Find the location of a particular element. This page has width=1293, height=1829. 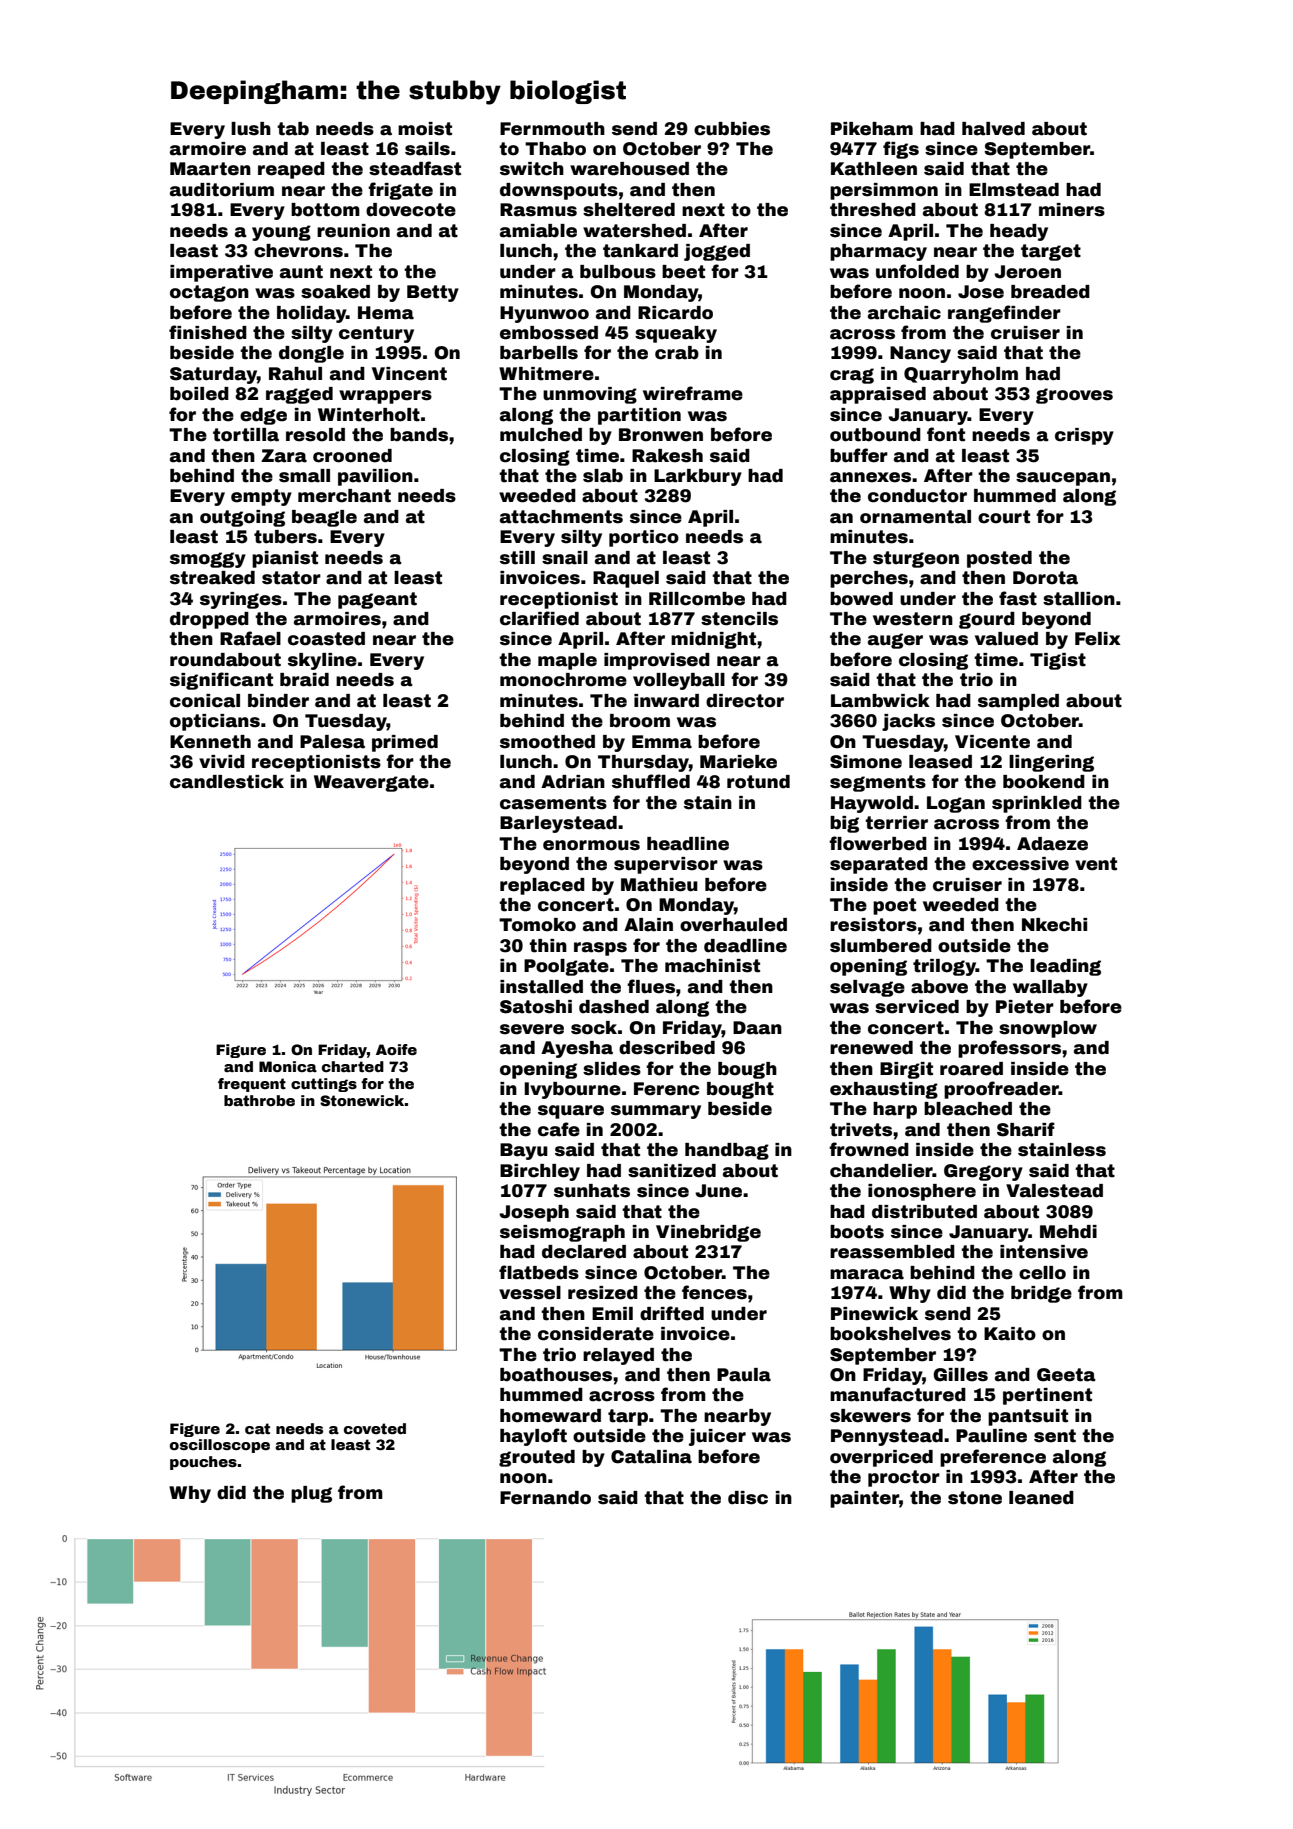

moist is located at coordinates (425, 129).
